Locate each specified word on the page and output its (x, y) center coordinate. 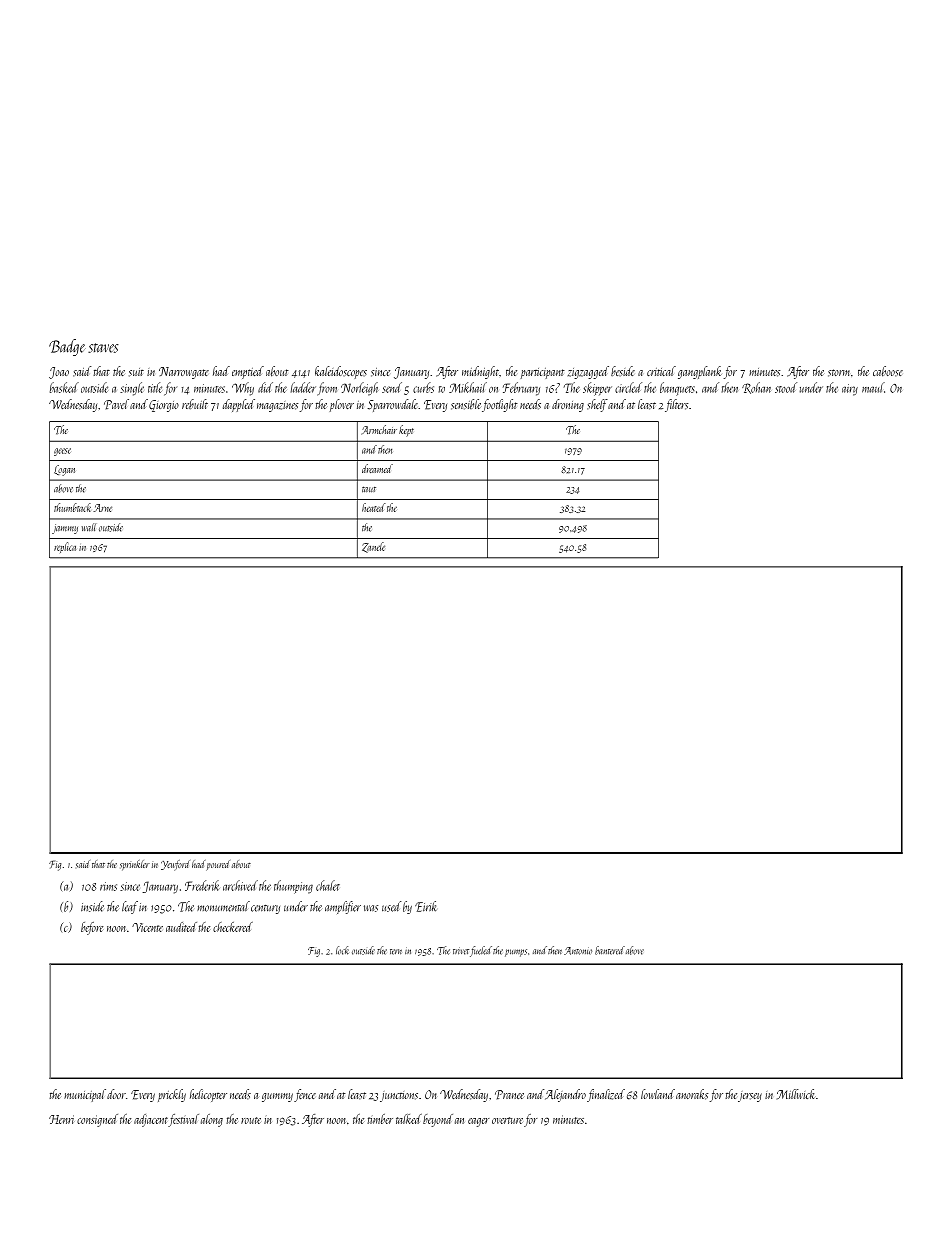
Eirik (425, 906)
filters (676, 405)
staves (103, 348)
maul (873, 387)
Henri (61, 1119)
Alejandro (565, 1095)
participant (543, 373)
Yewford (175, 865)
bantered (610, 950)
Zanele (373, 547)
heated (374, 507)
